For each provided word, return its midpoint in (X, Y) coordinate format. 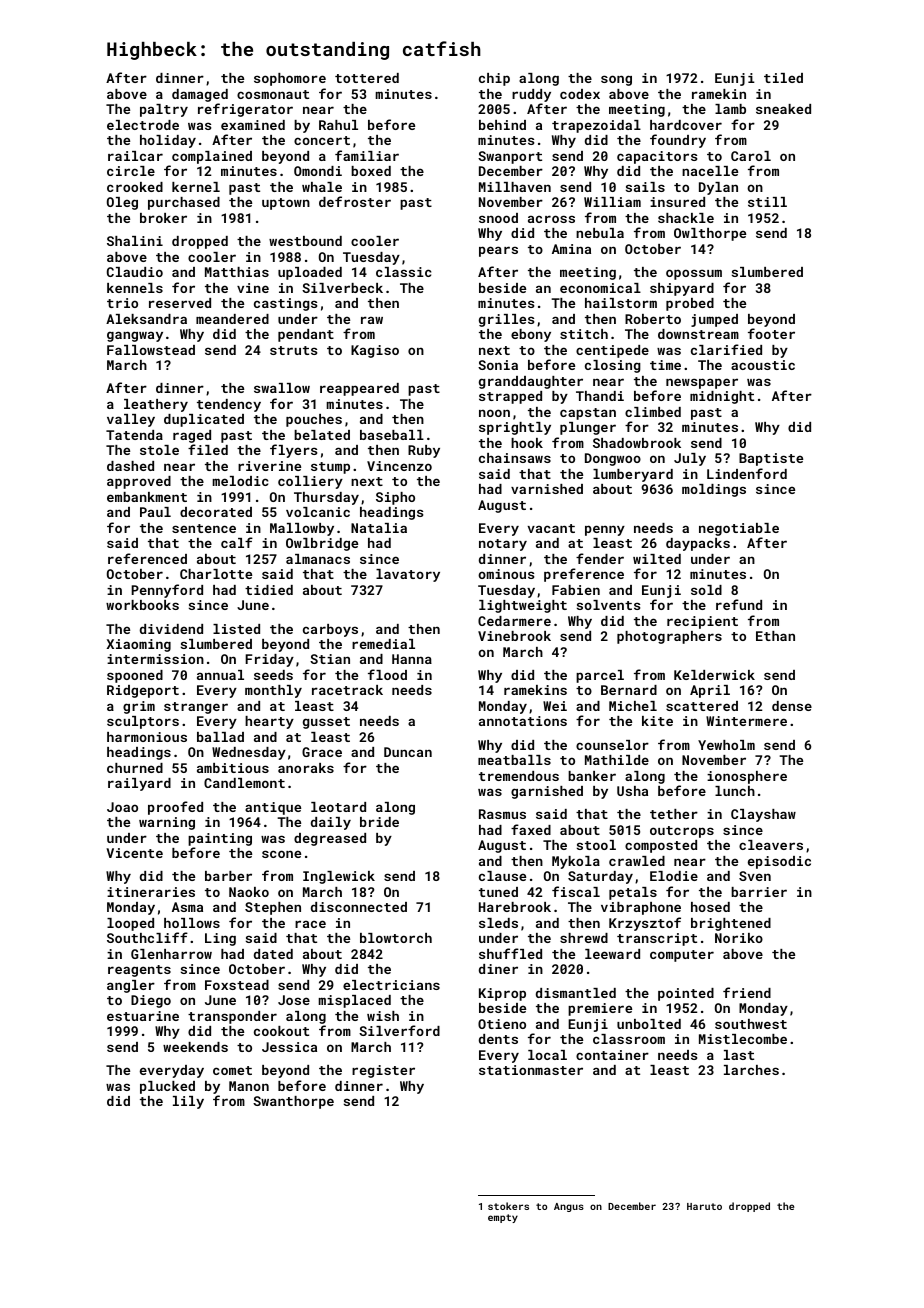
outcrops (682, 832)
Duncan (408, 752)
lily (188, 1102)
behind (502, 125)
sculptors (143, 722)
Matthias (237, 272)
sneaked (783, 109)
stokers (508, 1206)
